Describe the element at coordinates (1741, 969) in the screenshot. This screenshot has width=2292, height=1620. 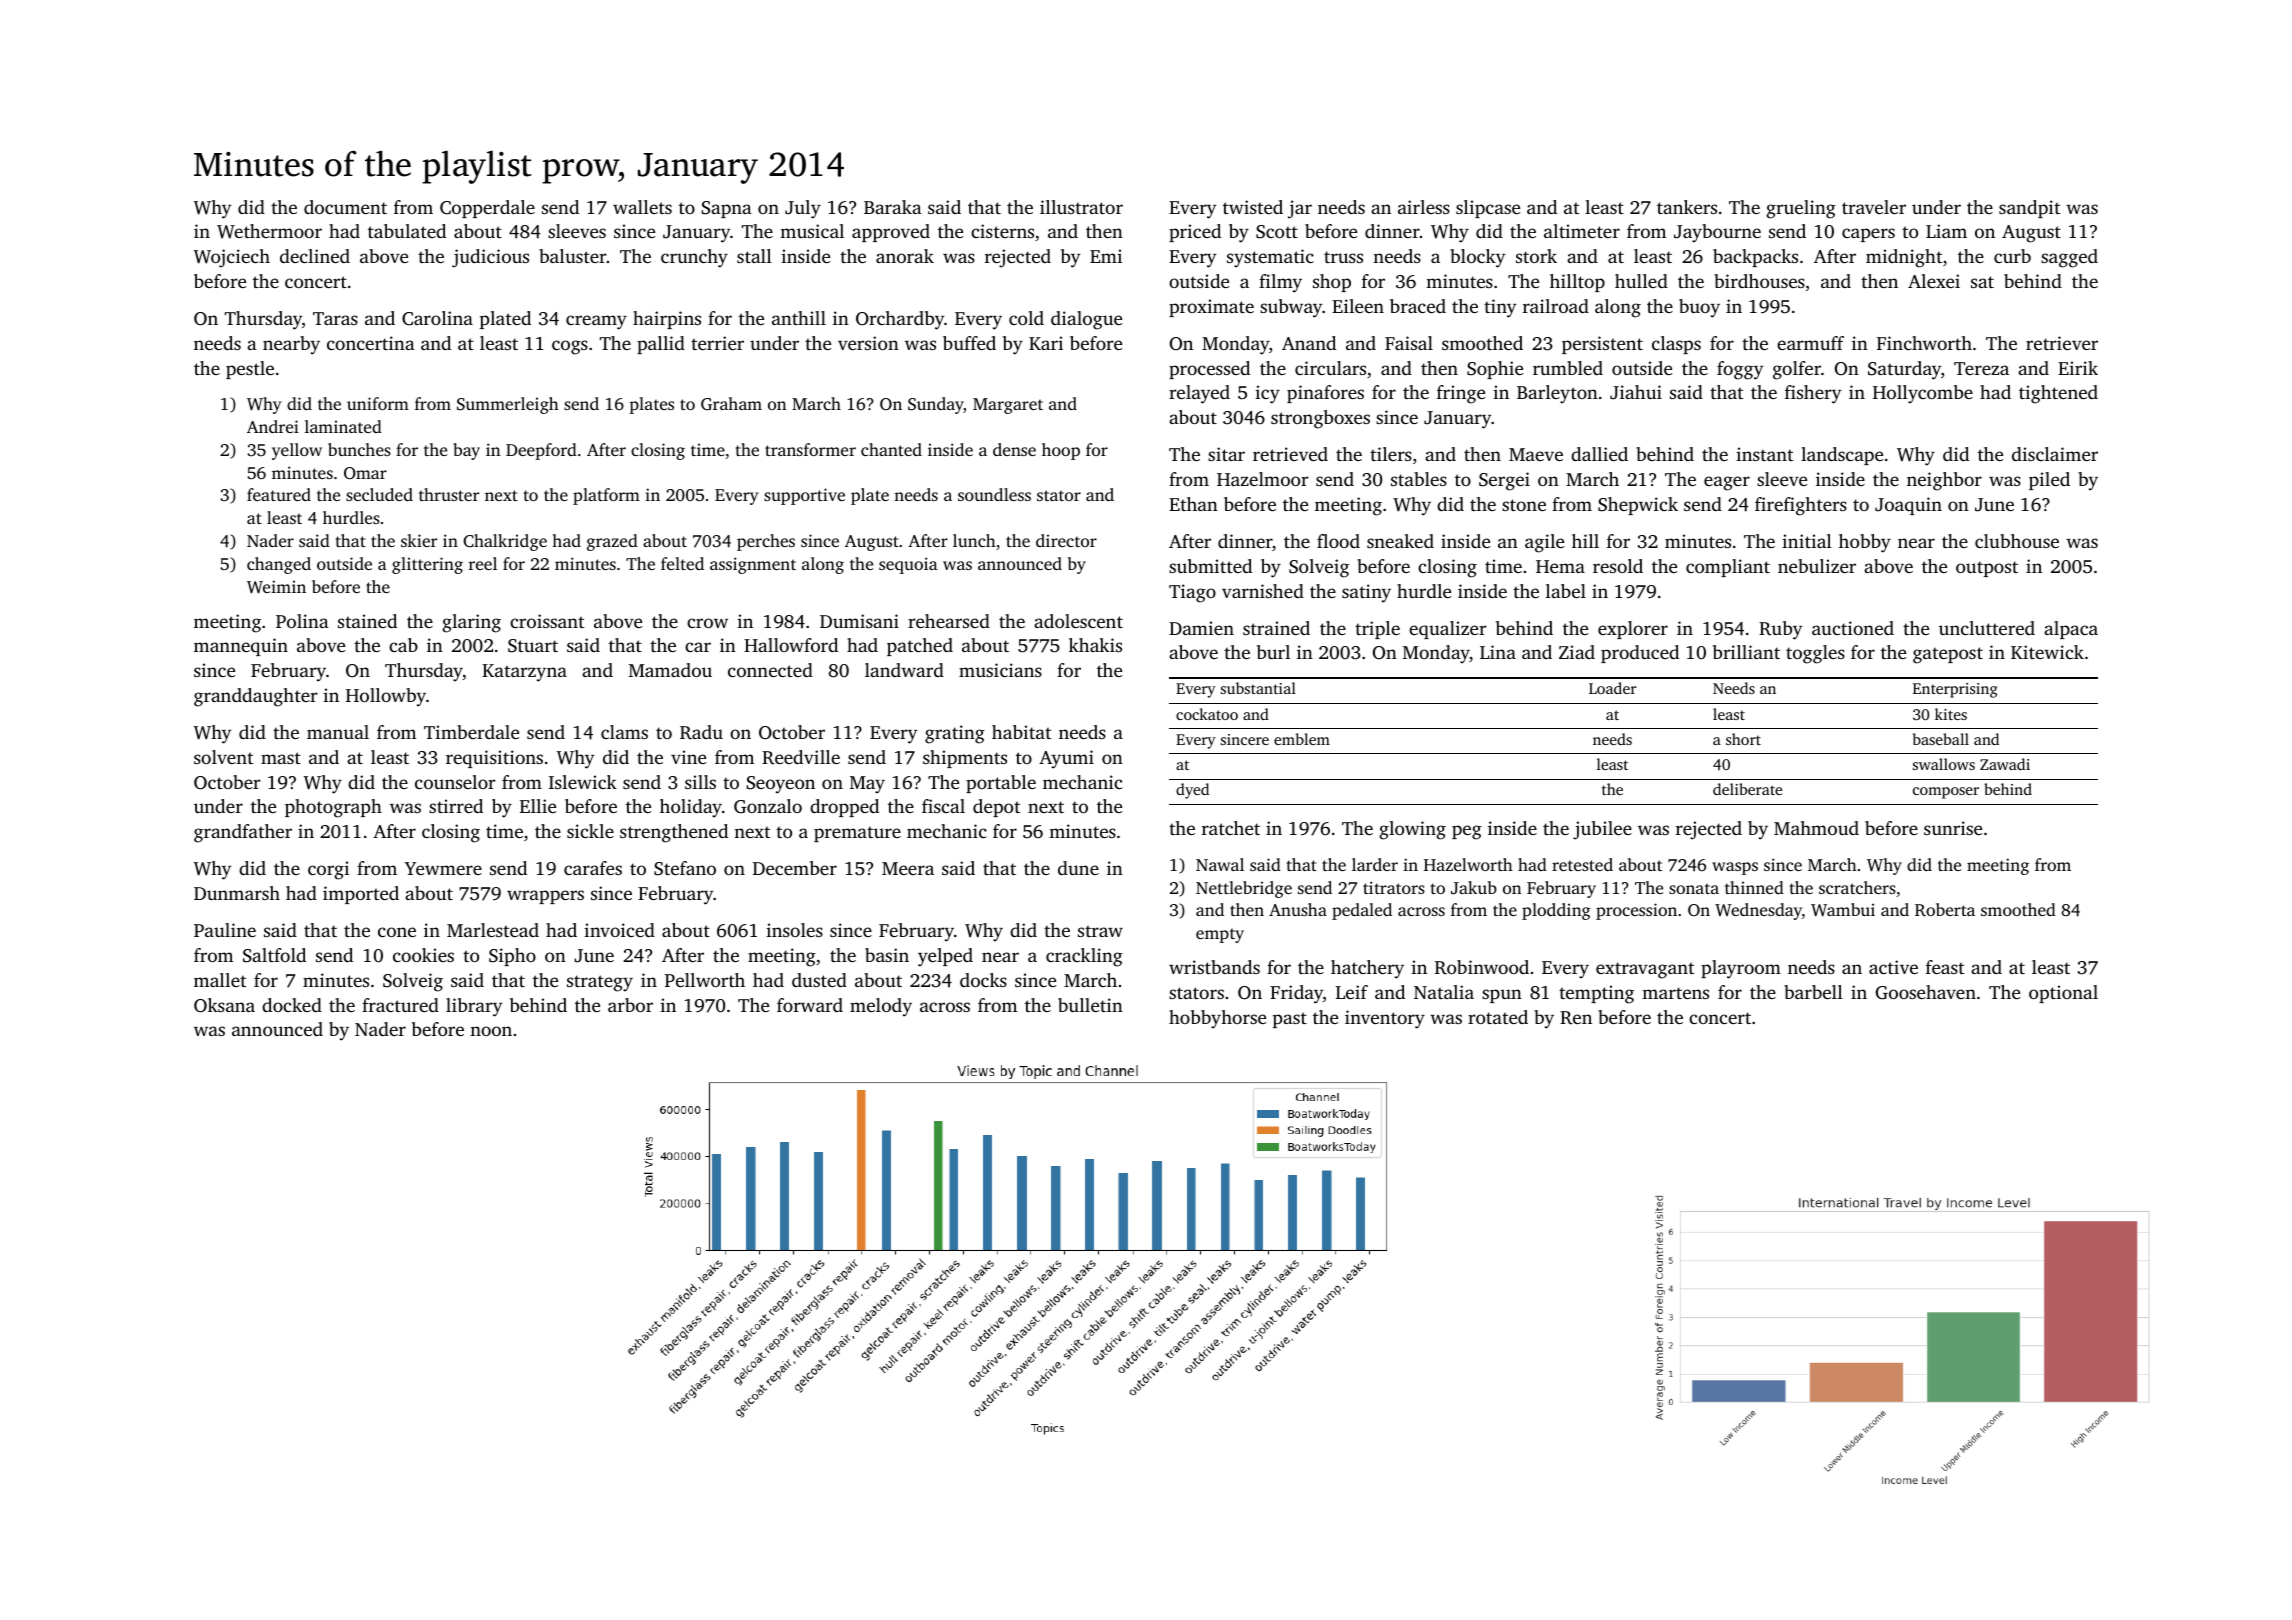
I see `playroom` at that location.
